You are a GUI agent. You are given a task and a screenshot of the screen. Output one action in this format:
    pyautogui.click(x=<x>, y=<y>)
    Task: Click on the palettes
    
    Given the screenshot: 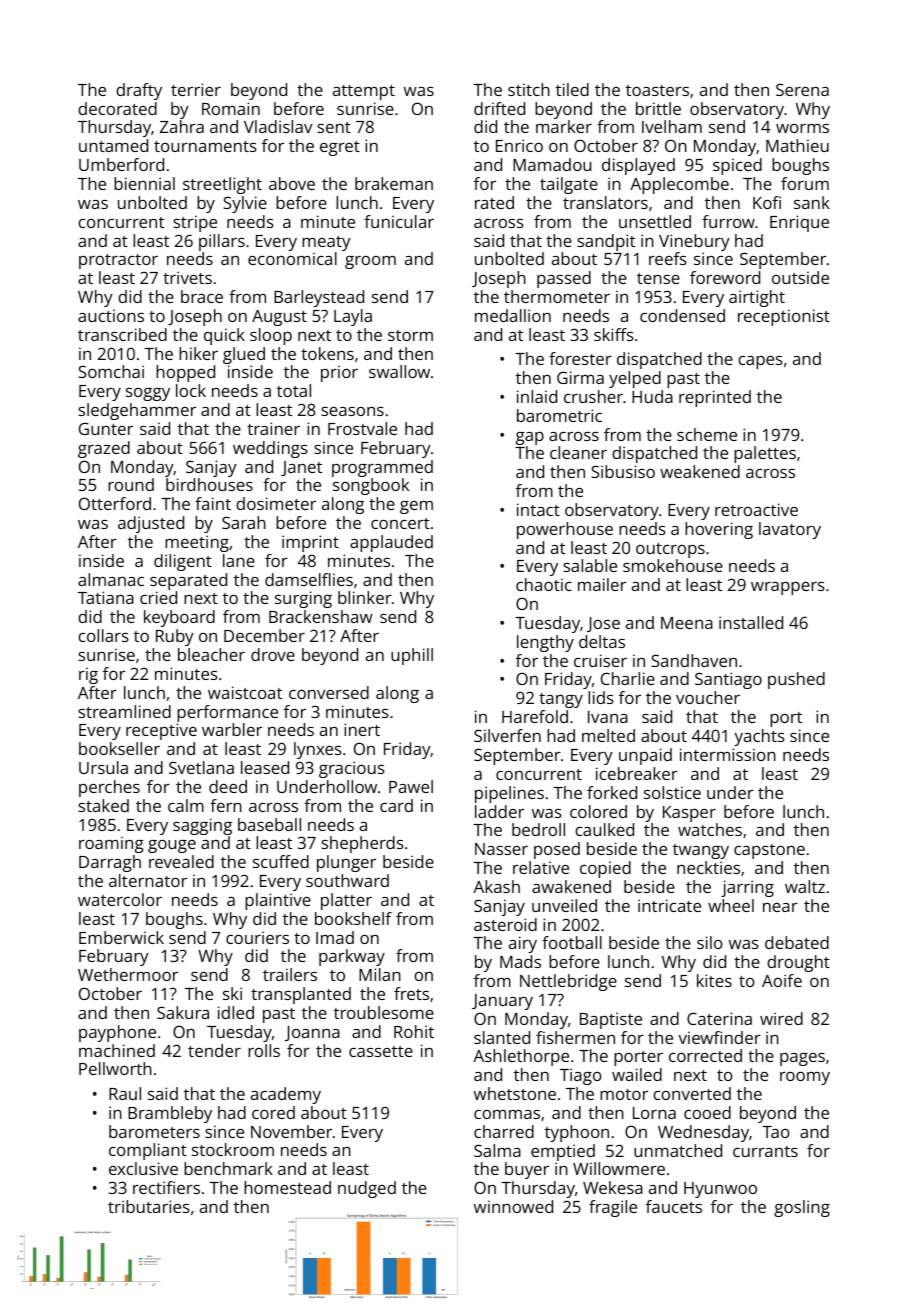 What is the action you would take?
    pyautogui.click(x=765, y=454)
